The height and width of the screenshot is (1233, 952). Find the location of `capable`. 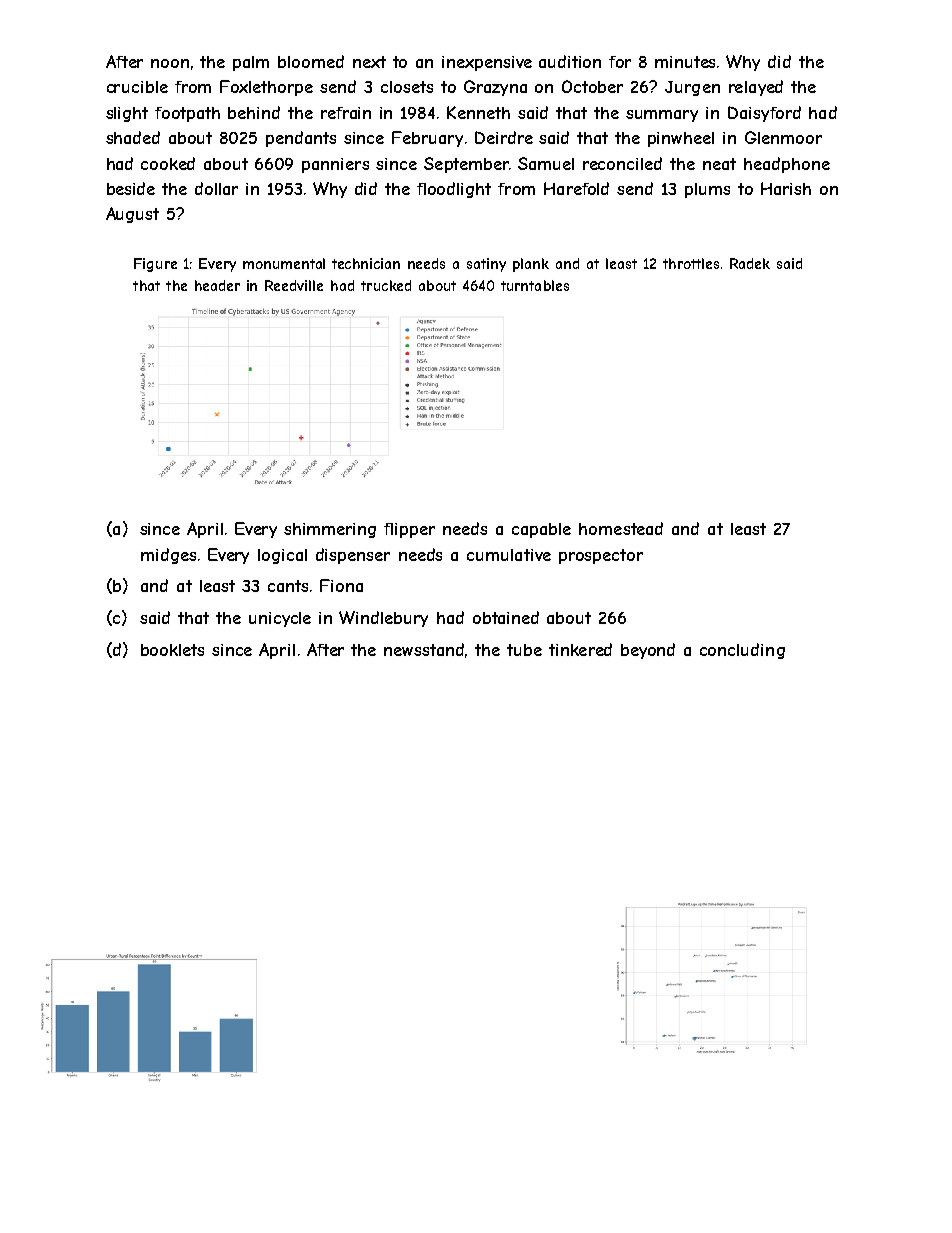

capable is located at coordinates (541, 530).
